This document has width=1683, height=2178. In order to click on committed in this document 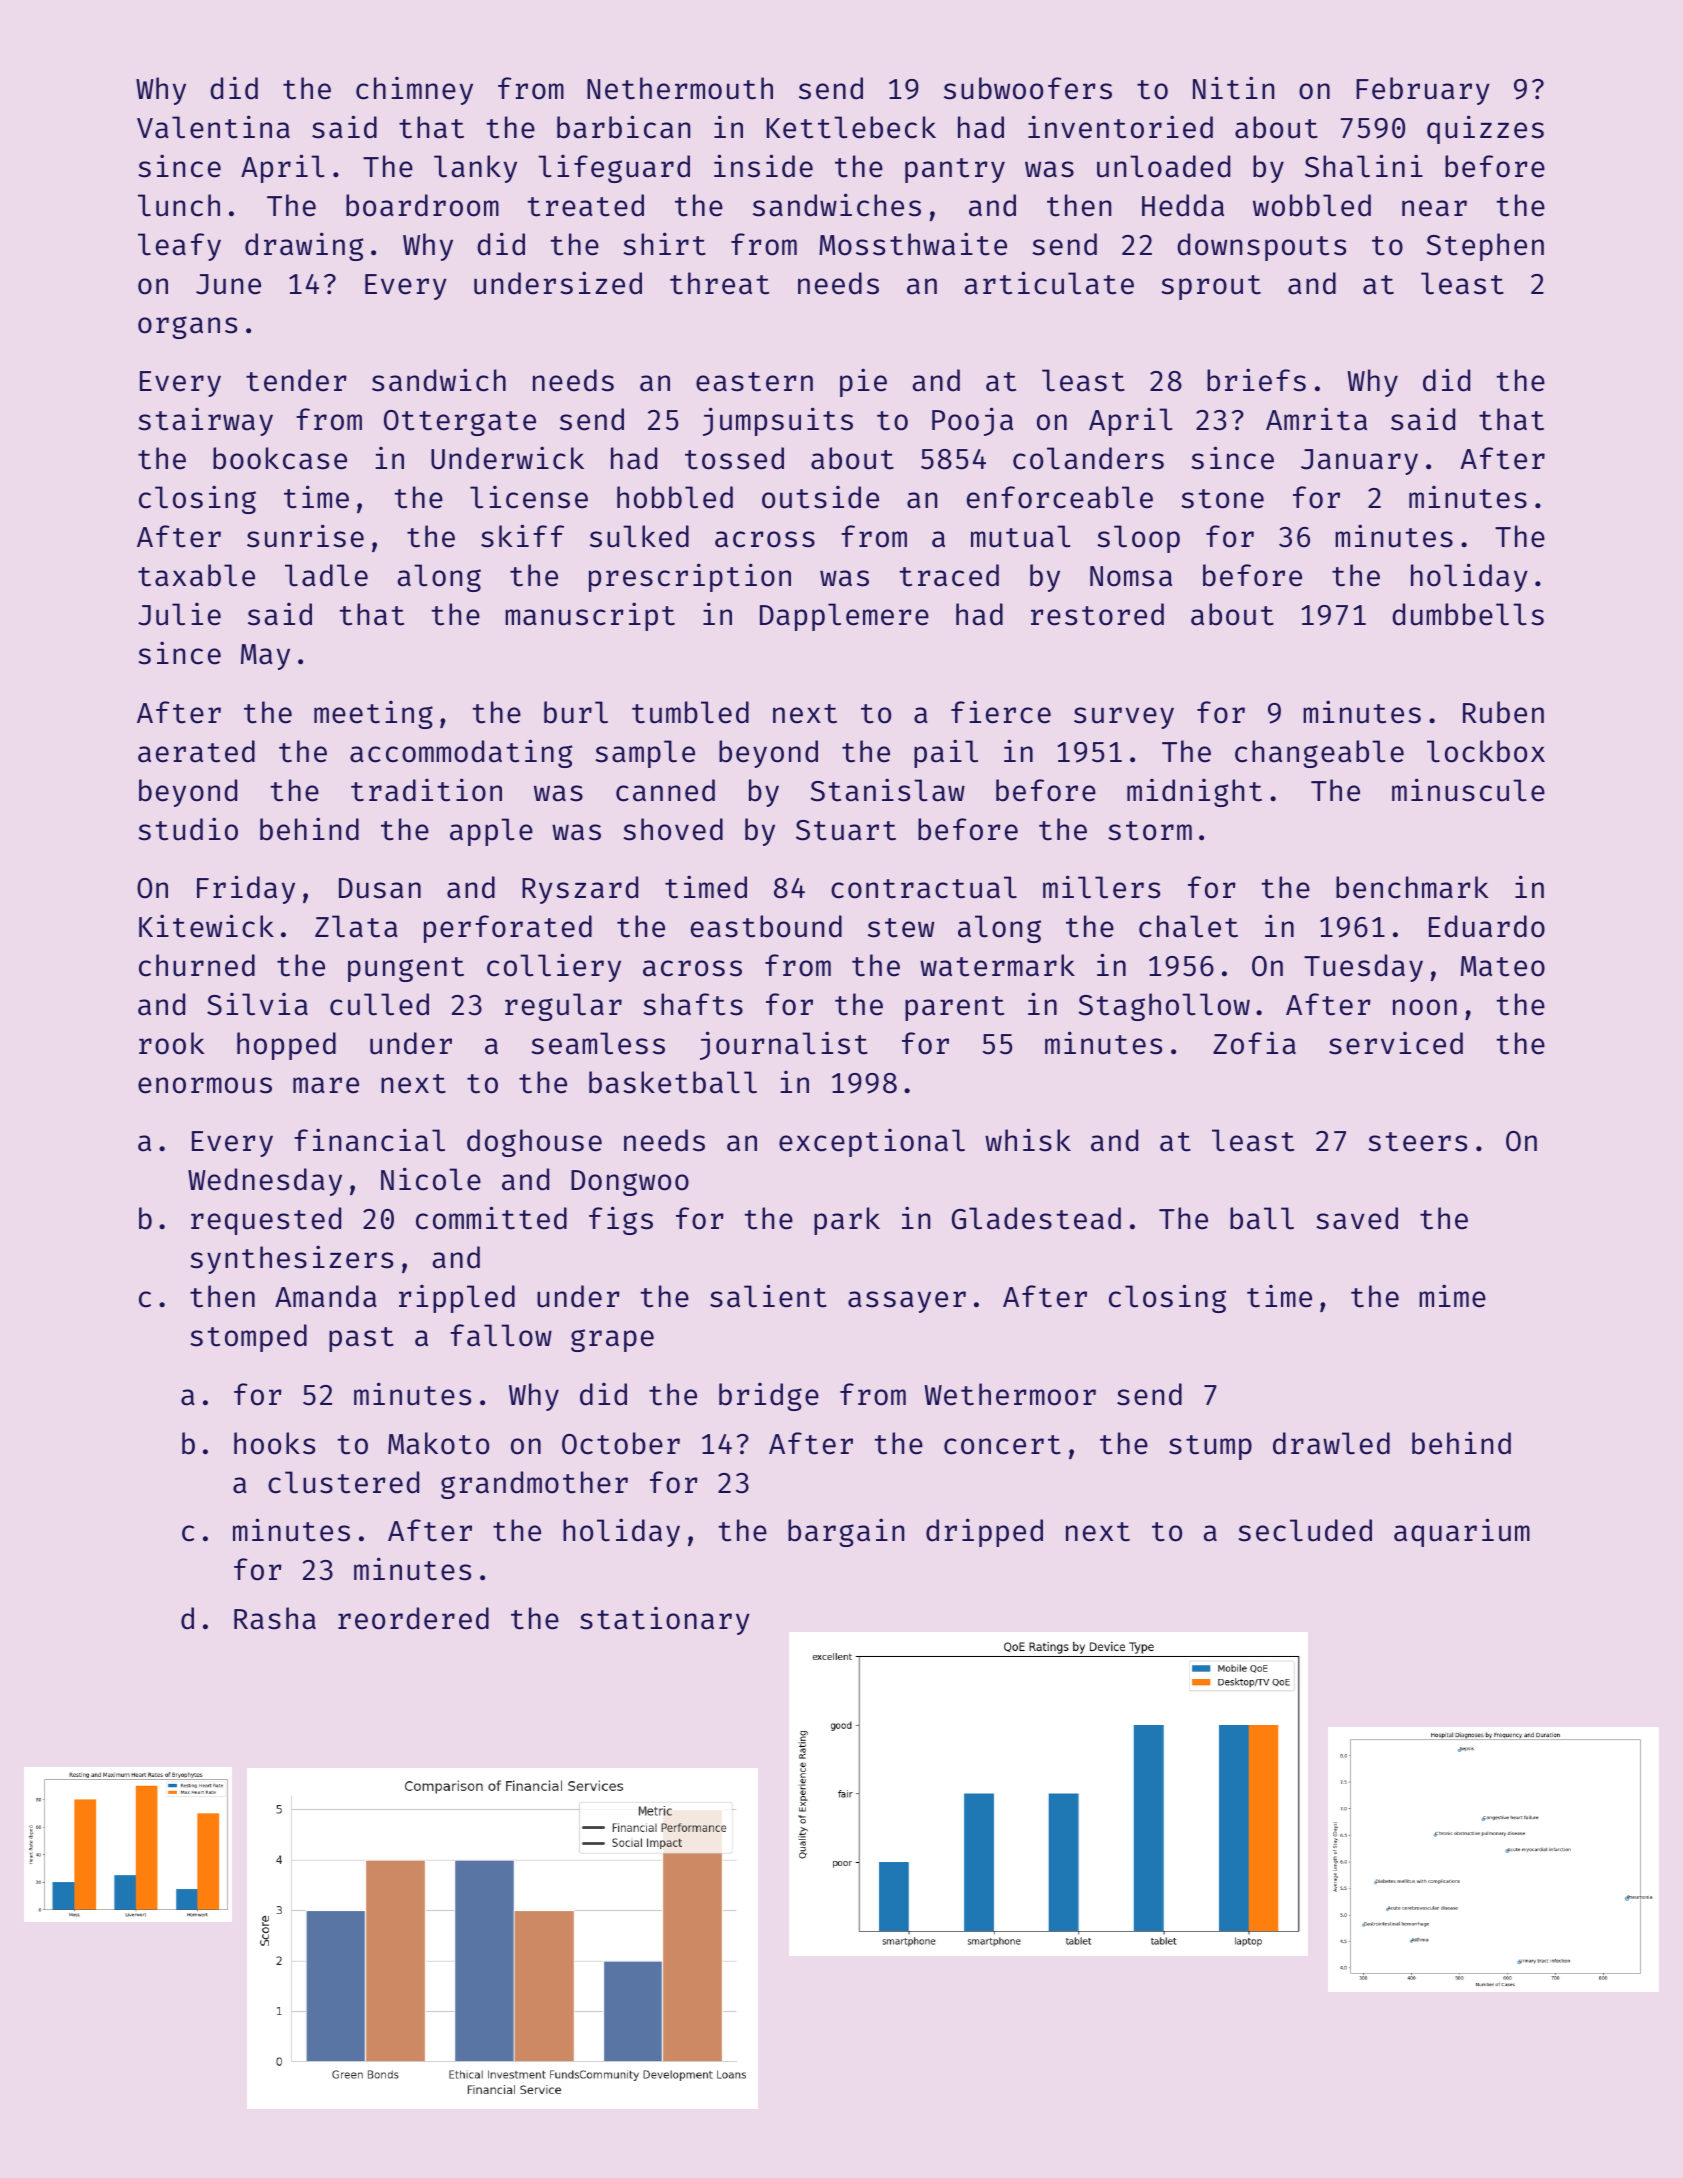, I will do `click(491, 1218)`.
